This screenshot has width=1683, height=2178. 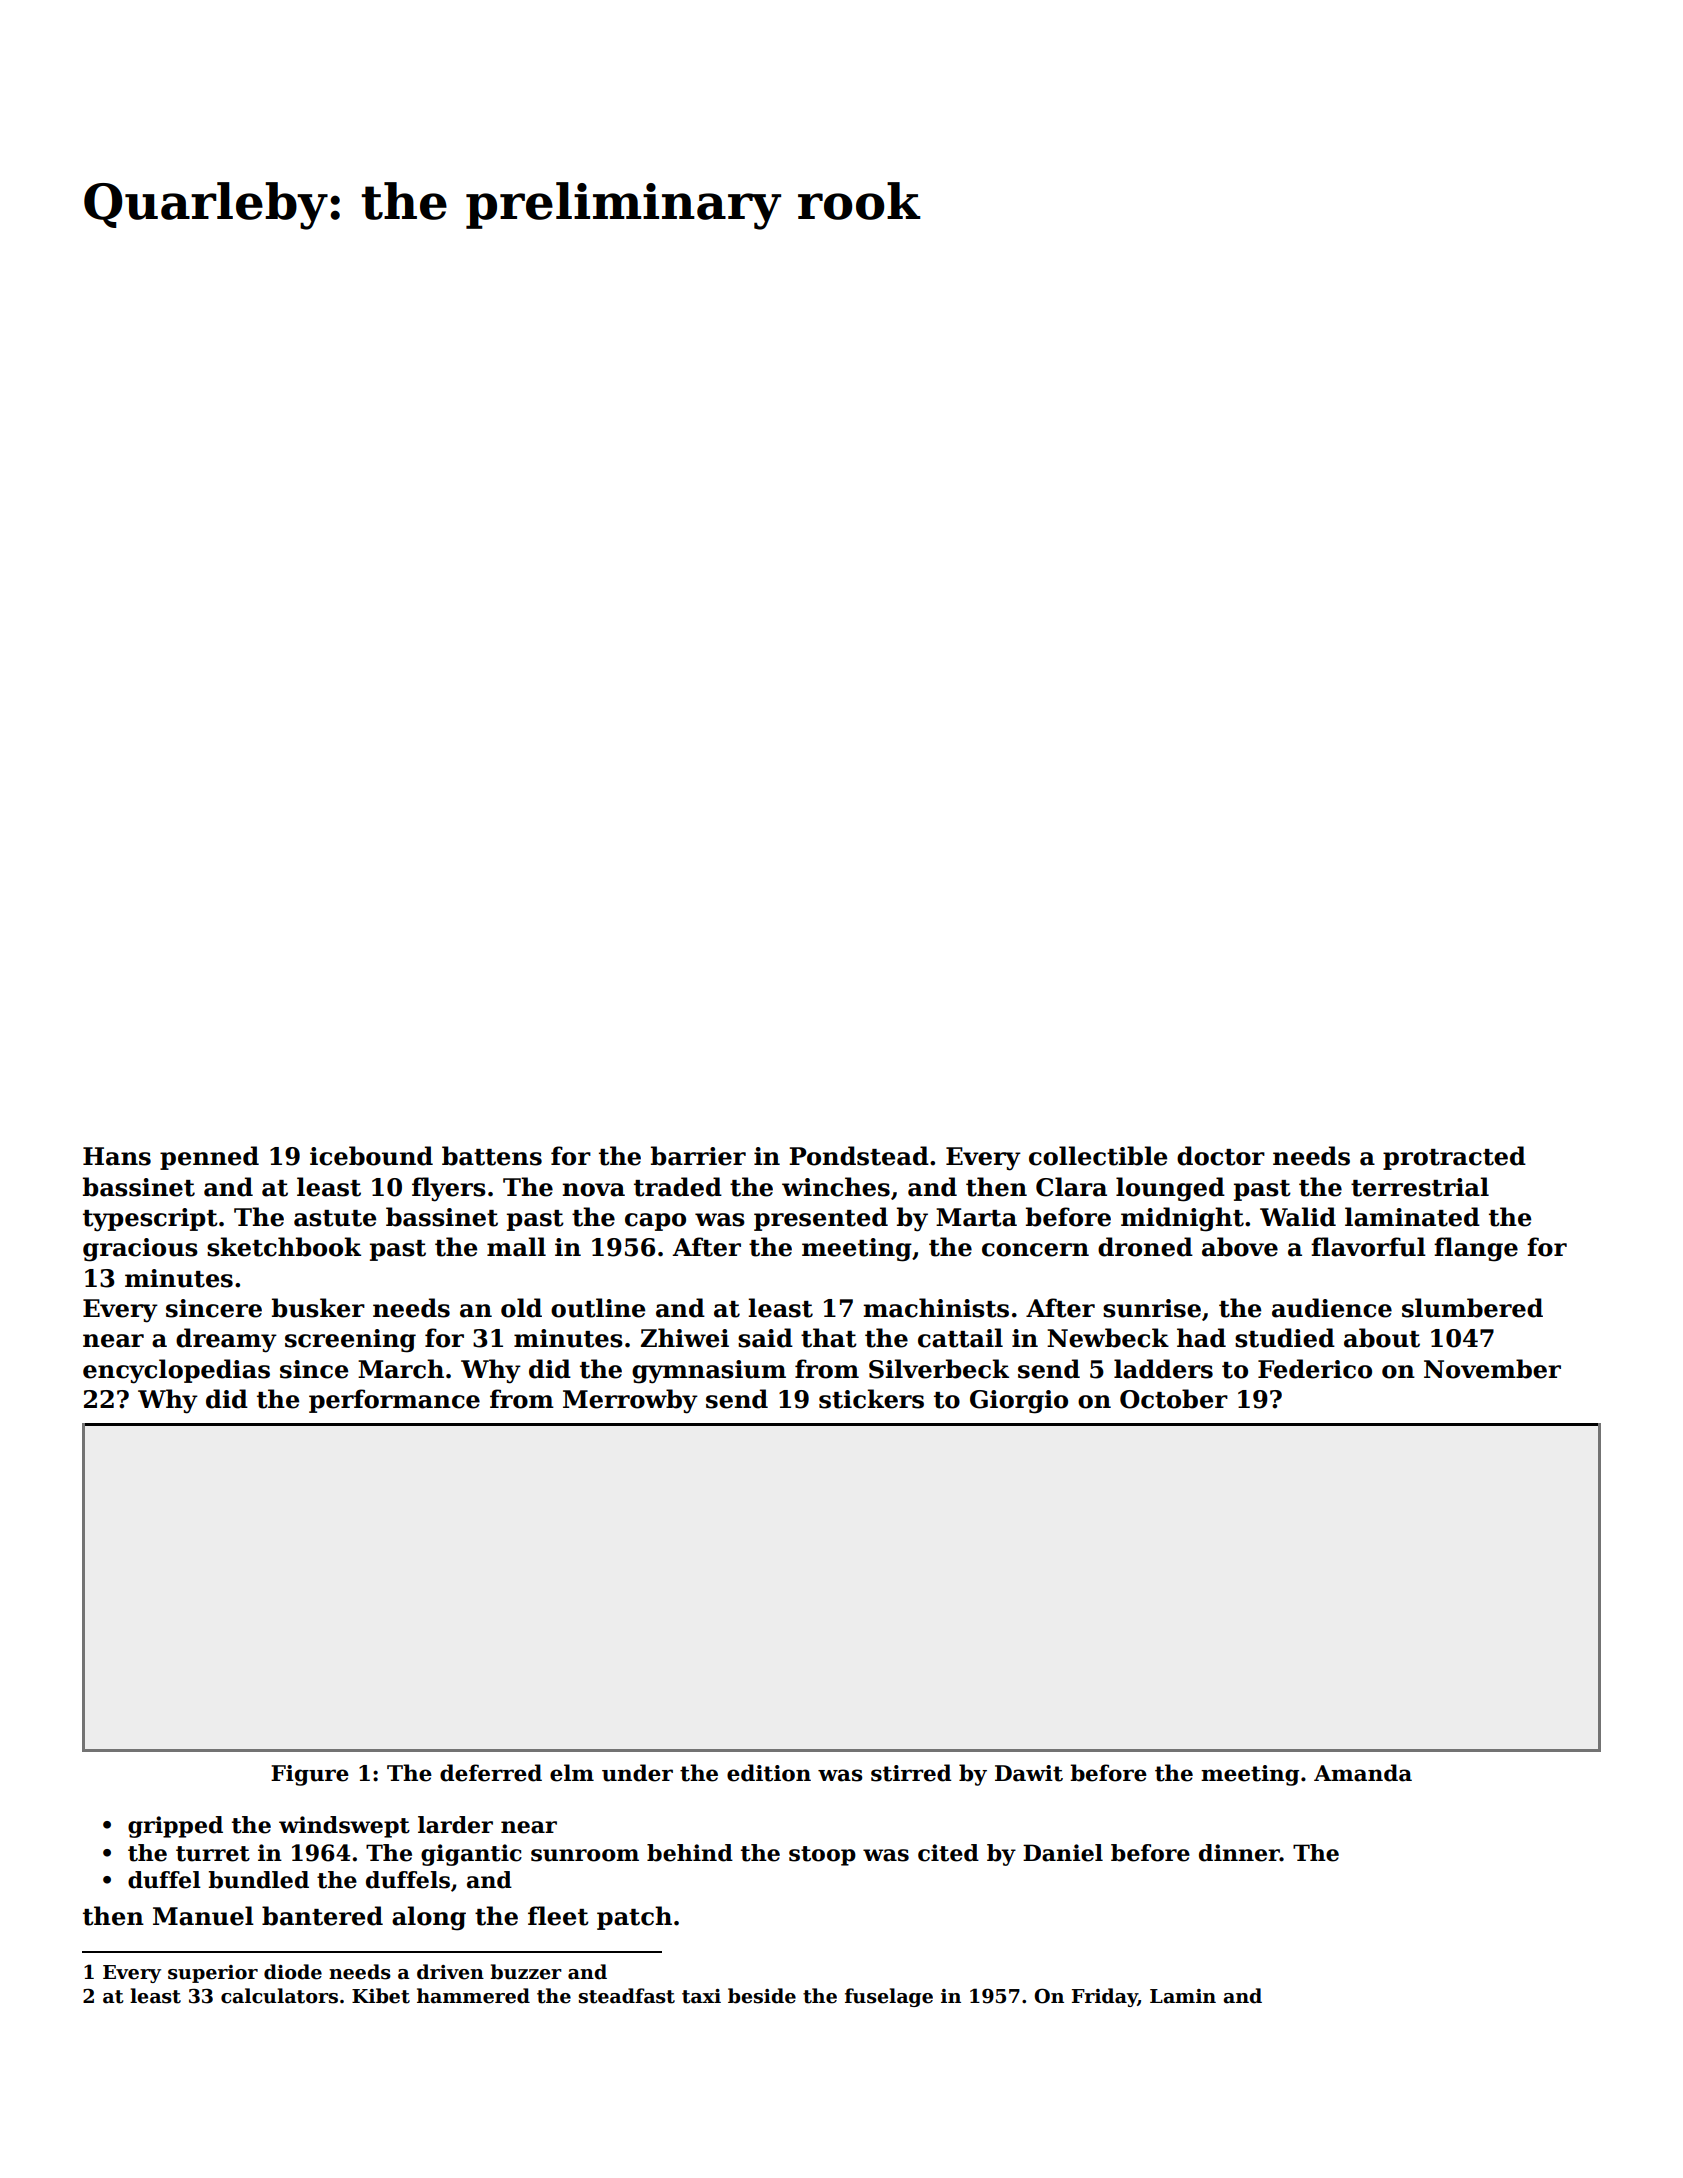 What do you see at coordinates (1239, 1853) in the screenshot?
I see `dinner` at bounding box center [1239, 1853].
